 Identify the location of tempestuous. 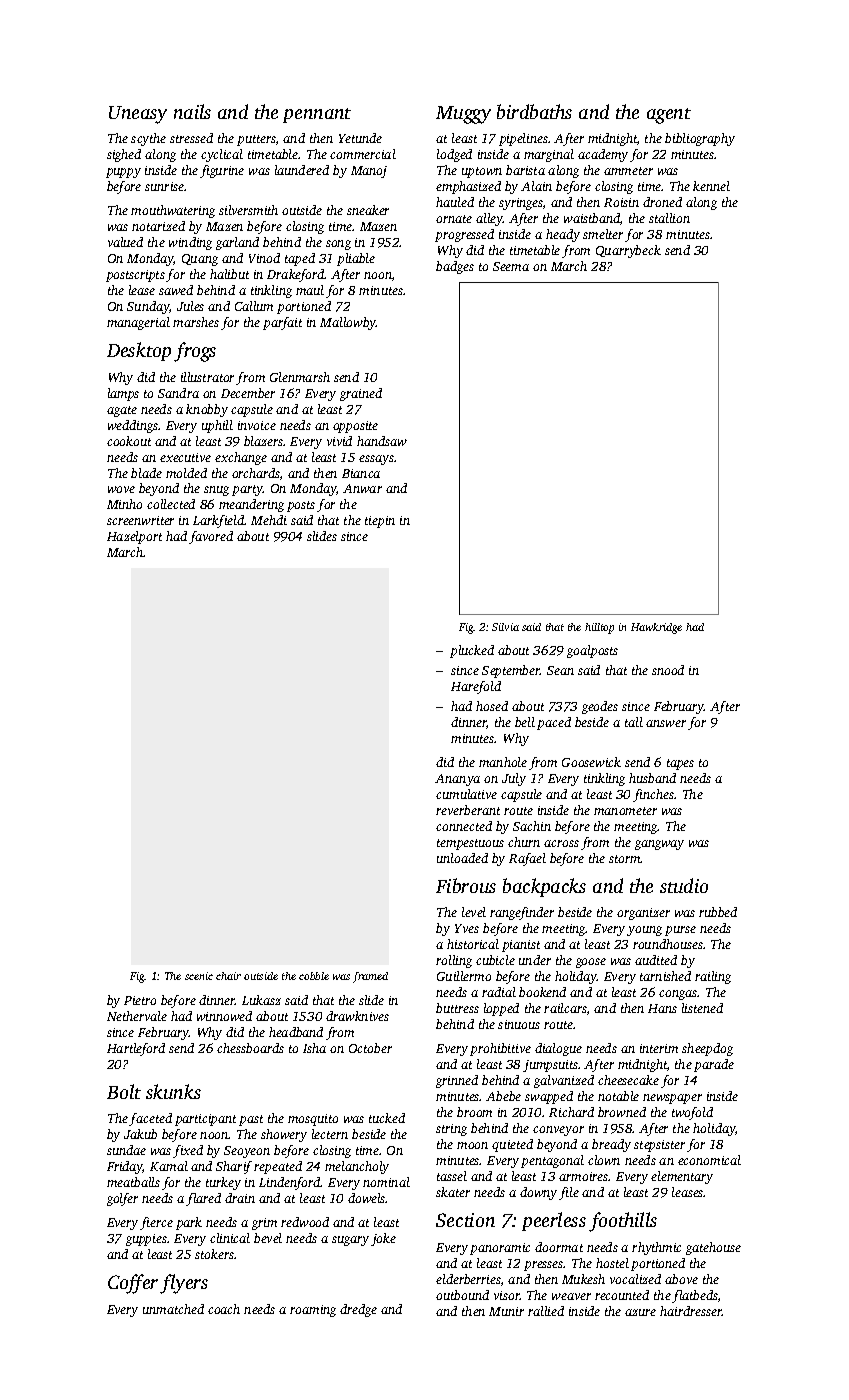
(470, 844).
